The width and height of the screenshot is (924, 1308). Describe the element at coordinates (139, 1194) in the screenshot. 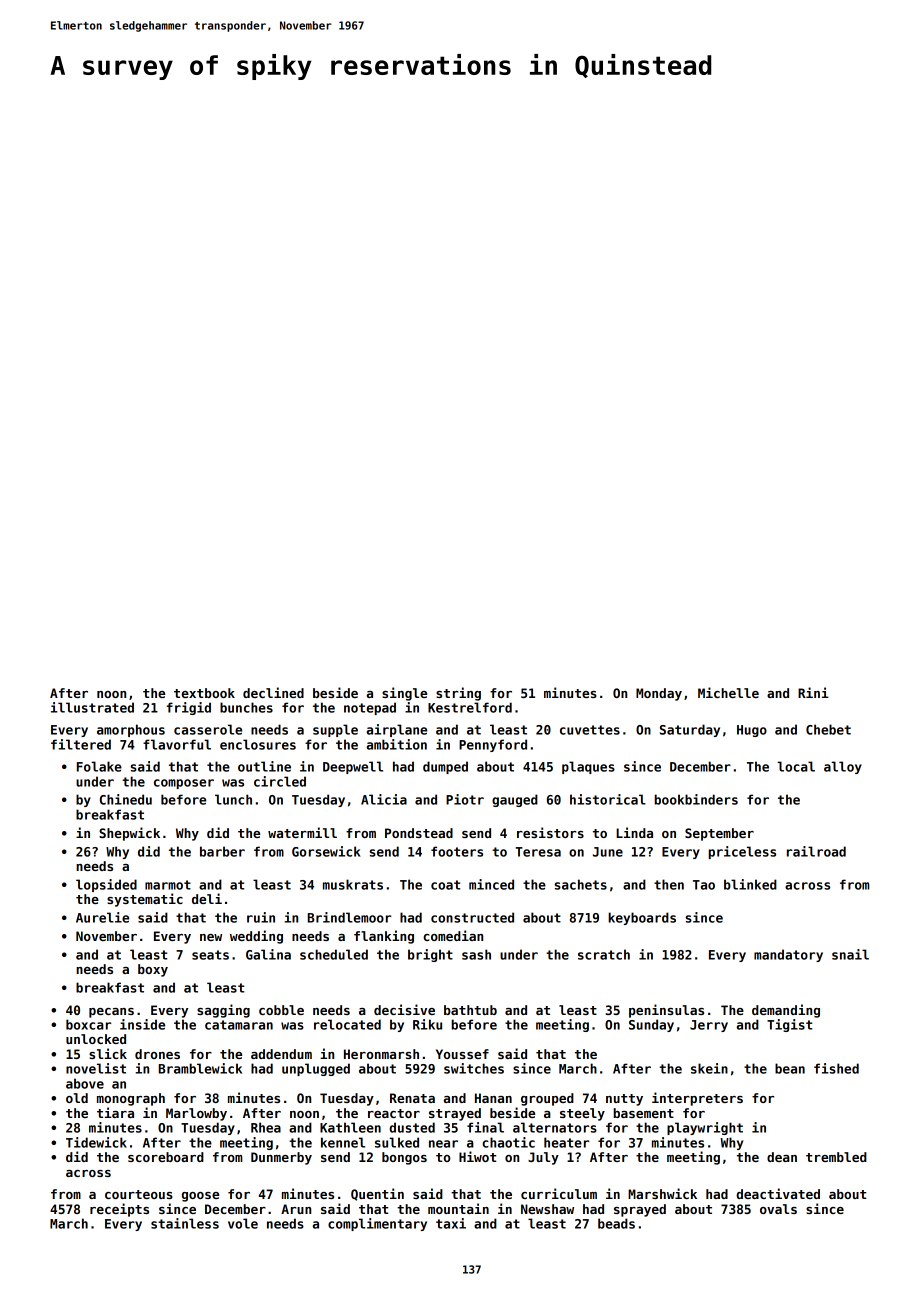

I see `courteous` at that location.
